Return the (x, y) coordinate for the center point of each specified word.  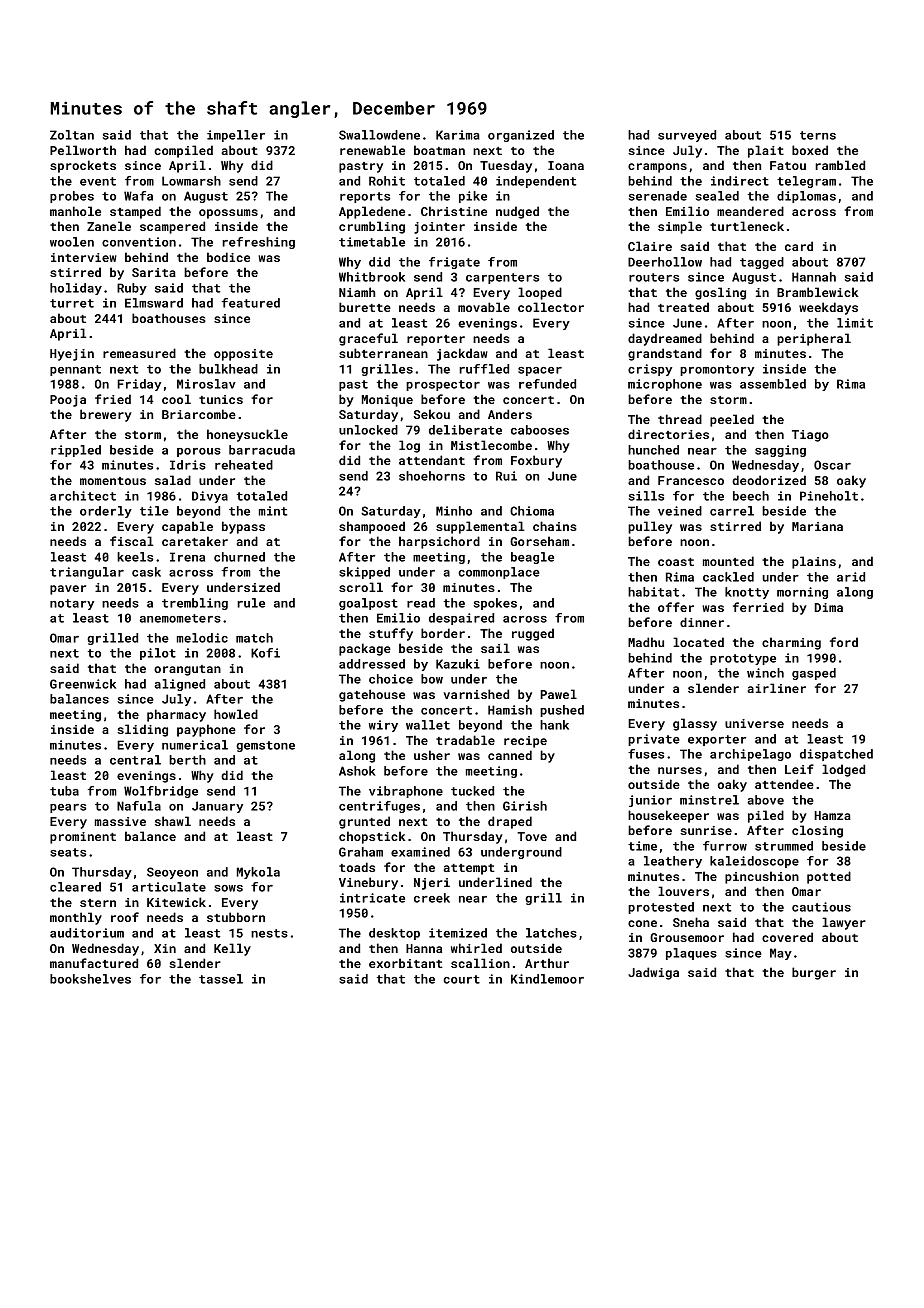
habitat (653, 592)
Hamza (832, 815)
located (698, 642)
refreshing (258, 243)
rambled (840, 165)
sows (228, 888)
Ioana (566, 165)
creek (432, 898)
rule (251, 603)
